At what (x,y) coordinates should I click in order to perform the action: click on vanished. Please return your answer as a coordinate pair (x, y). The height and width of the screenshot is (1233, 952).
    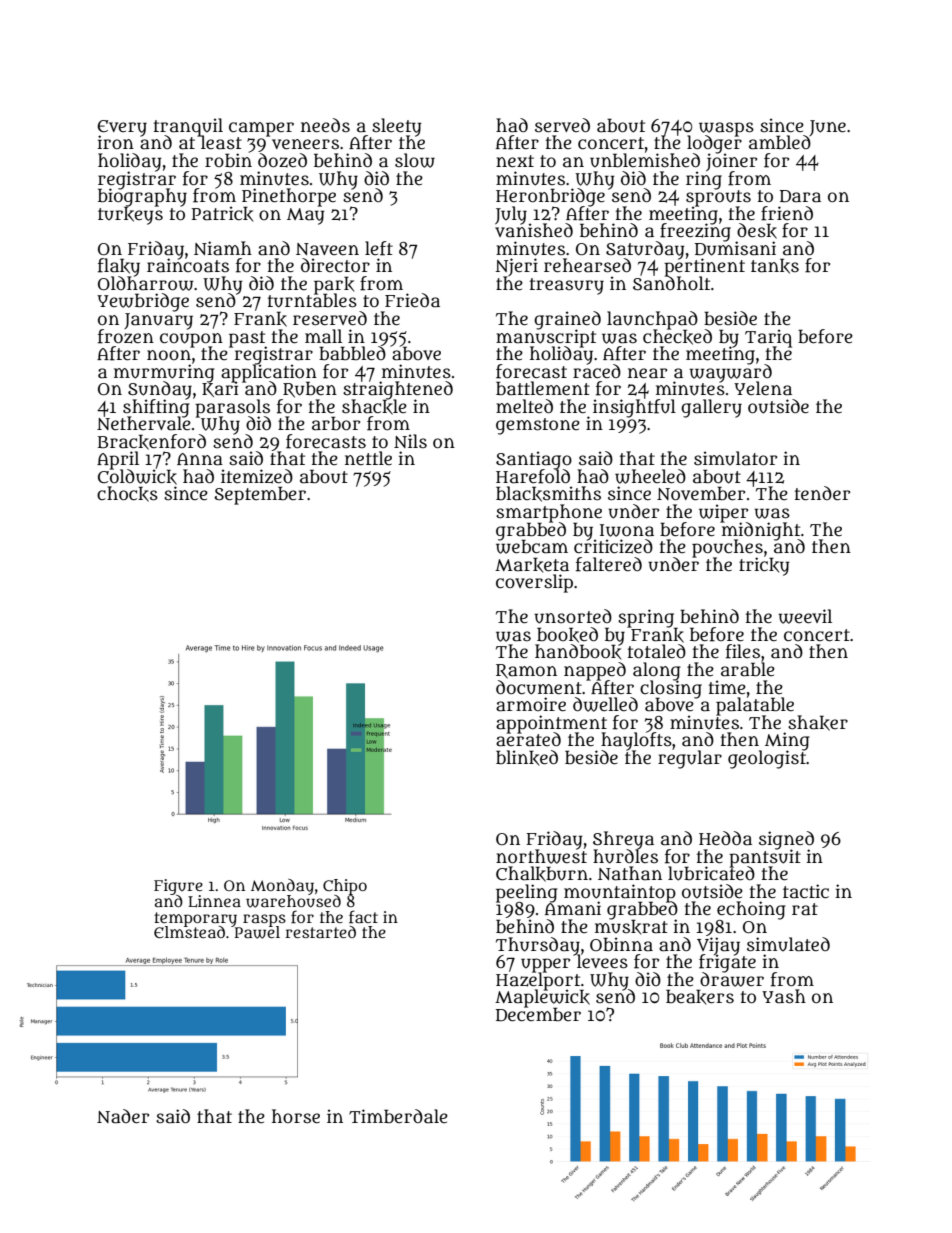
    Looking at the image, I should click on (534, 231).
